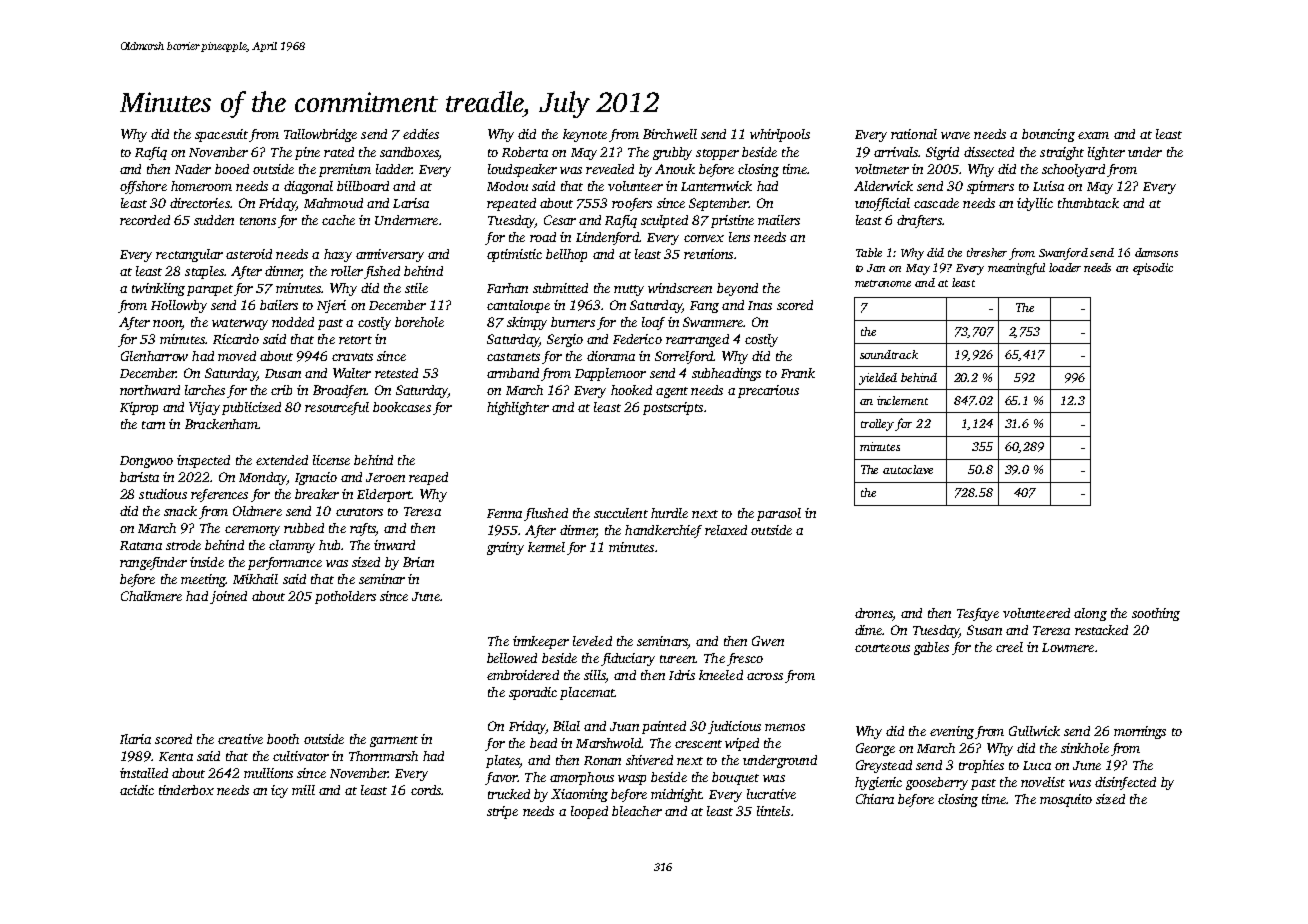 The image size is (1308, 924). What do you see at coordinates (566, 255) in the screenshot?
I see `bellhop` at bounding box center [566, 255].
